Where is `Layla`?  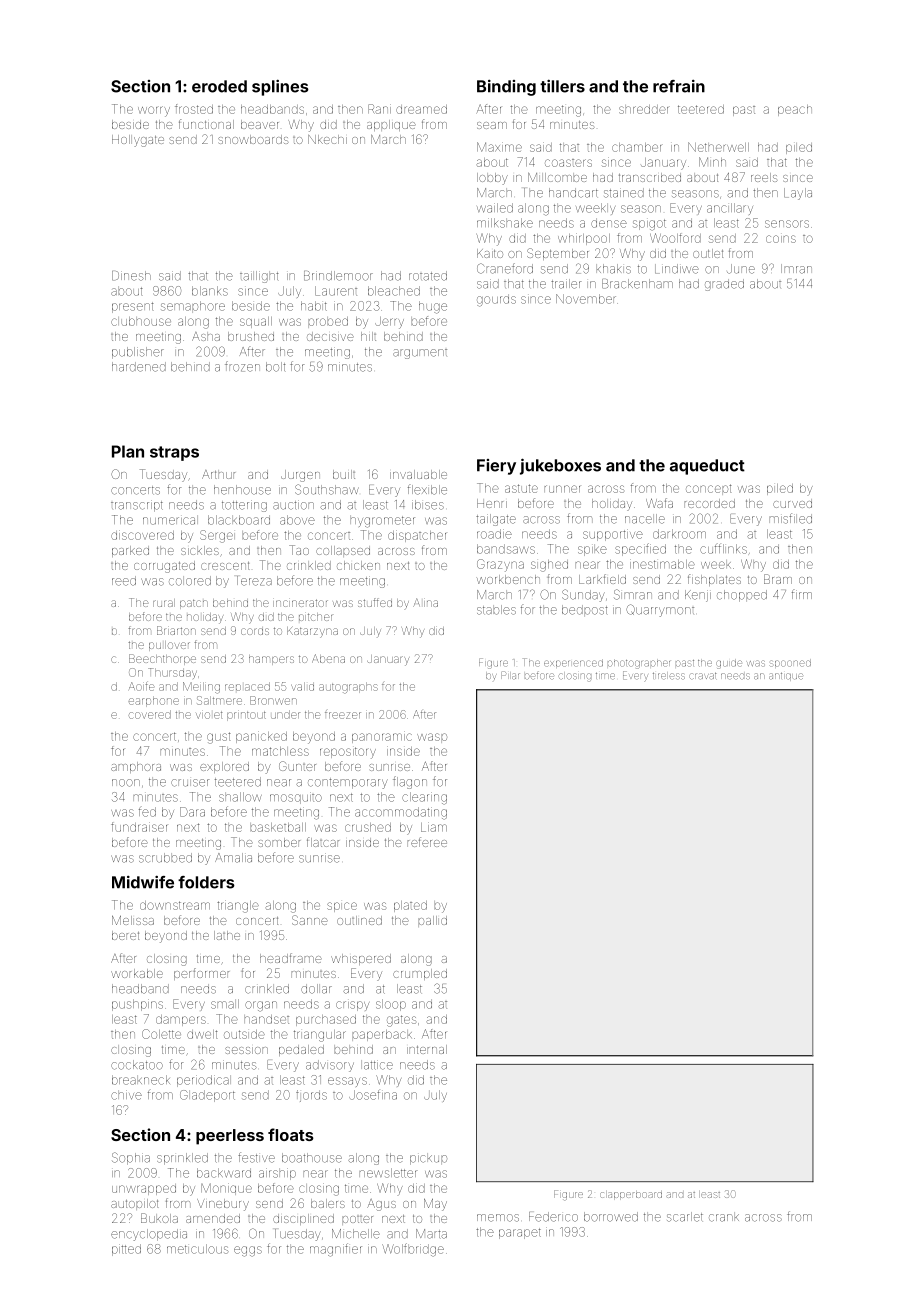
Layla is located at coordinates (798, 194).
